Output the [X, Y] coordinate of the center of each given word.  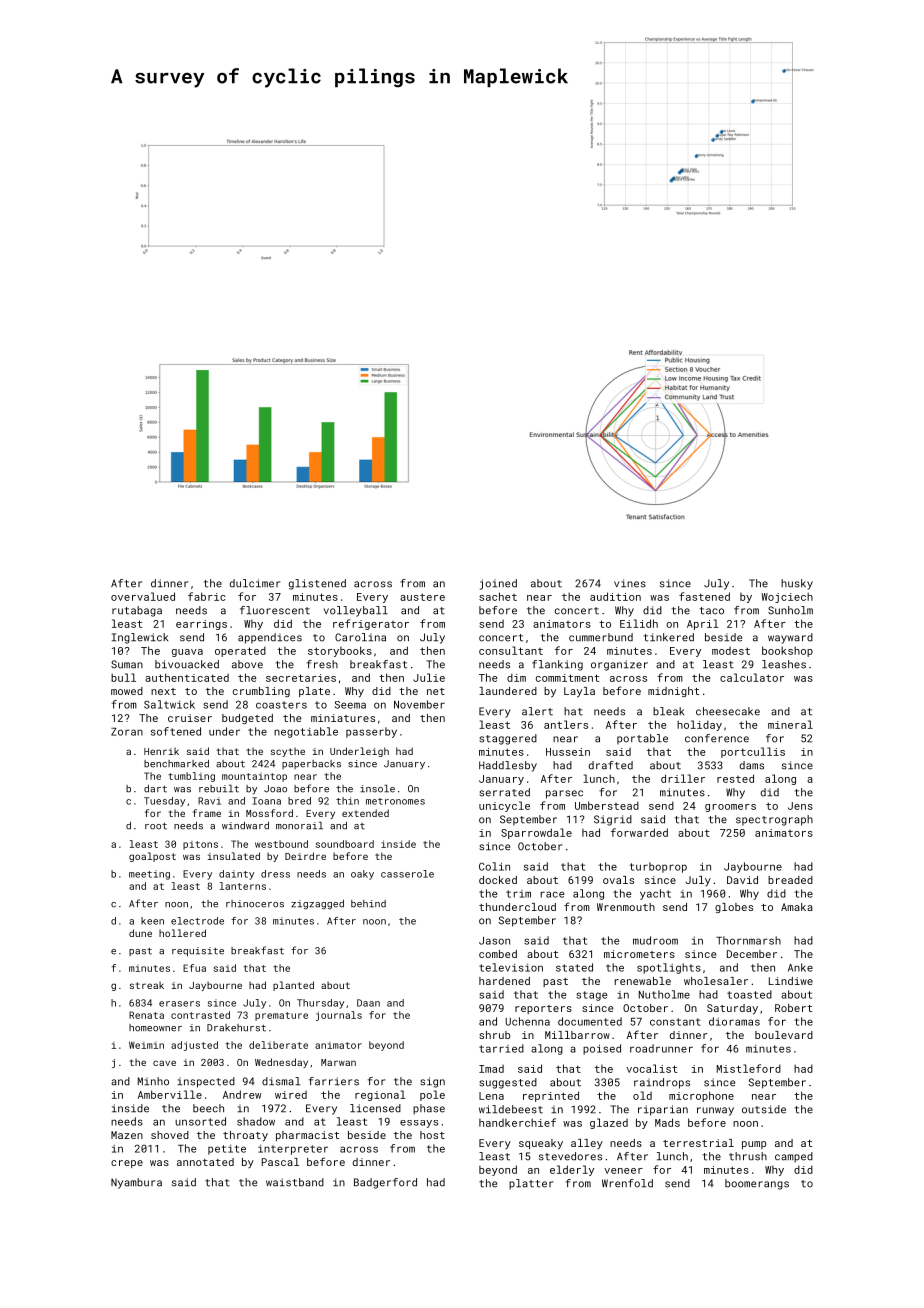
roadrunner [661, 1048]
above [247, 664]
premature [281, 1016]
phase [429, 1109]
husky [797, 584]
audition [615, 596]
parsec [564, 794]
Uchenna [527, 1021]
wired [291, 1095]
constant [675, 1022]
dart [155, 789]
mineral [790, 724]
